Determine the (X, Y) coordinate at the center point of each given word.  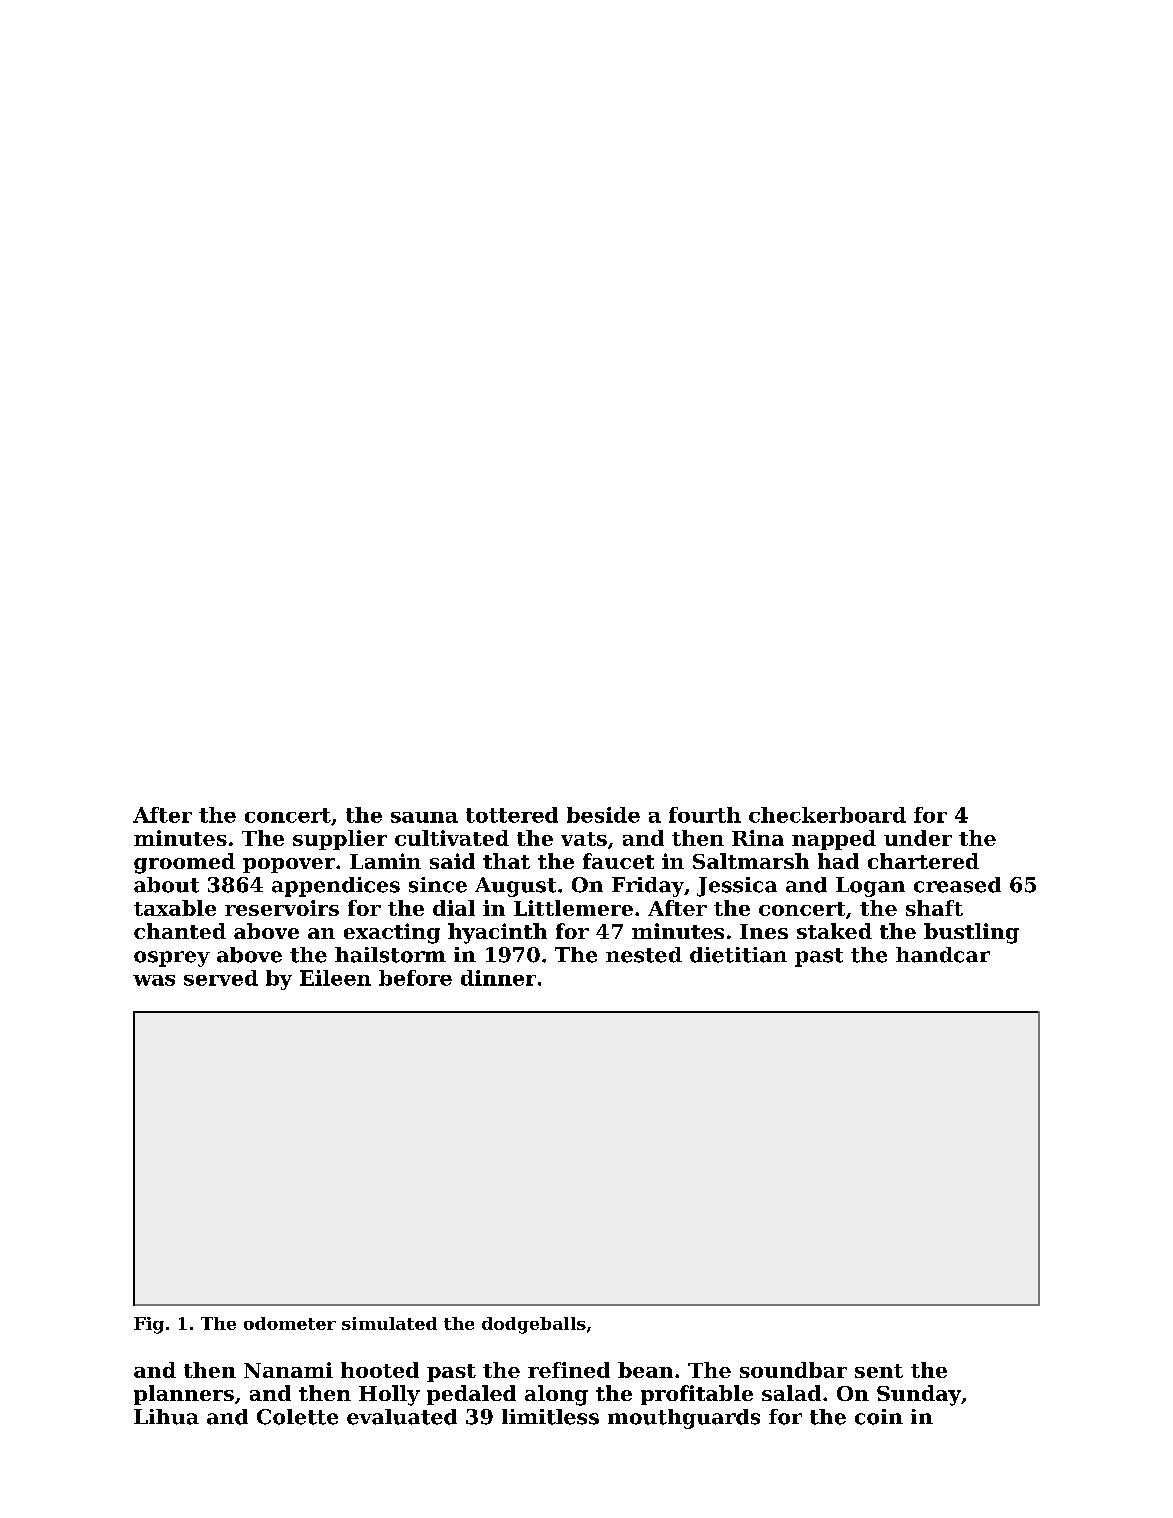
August (515, 887)
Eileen (335, 978)
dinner (498, 978)
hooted (380, 1370)
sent (879, 1371)
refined (569, 1370)
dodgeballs (534, 1325)
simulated (389, 1323)
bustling (971, 933)
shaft (934, 908)
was (154, 980)
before (415, 978)
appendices (336, 887)
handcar (943, 955)
